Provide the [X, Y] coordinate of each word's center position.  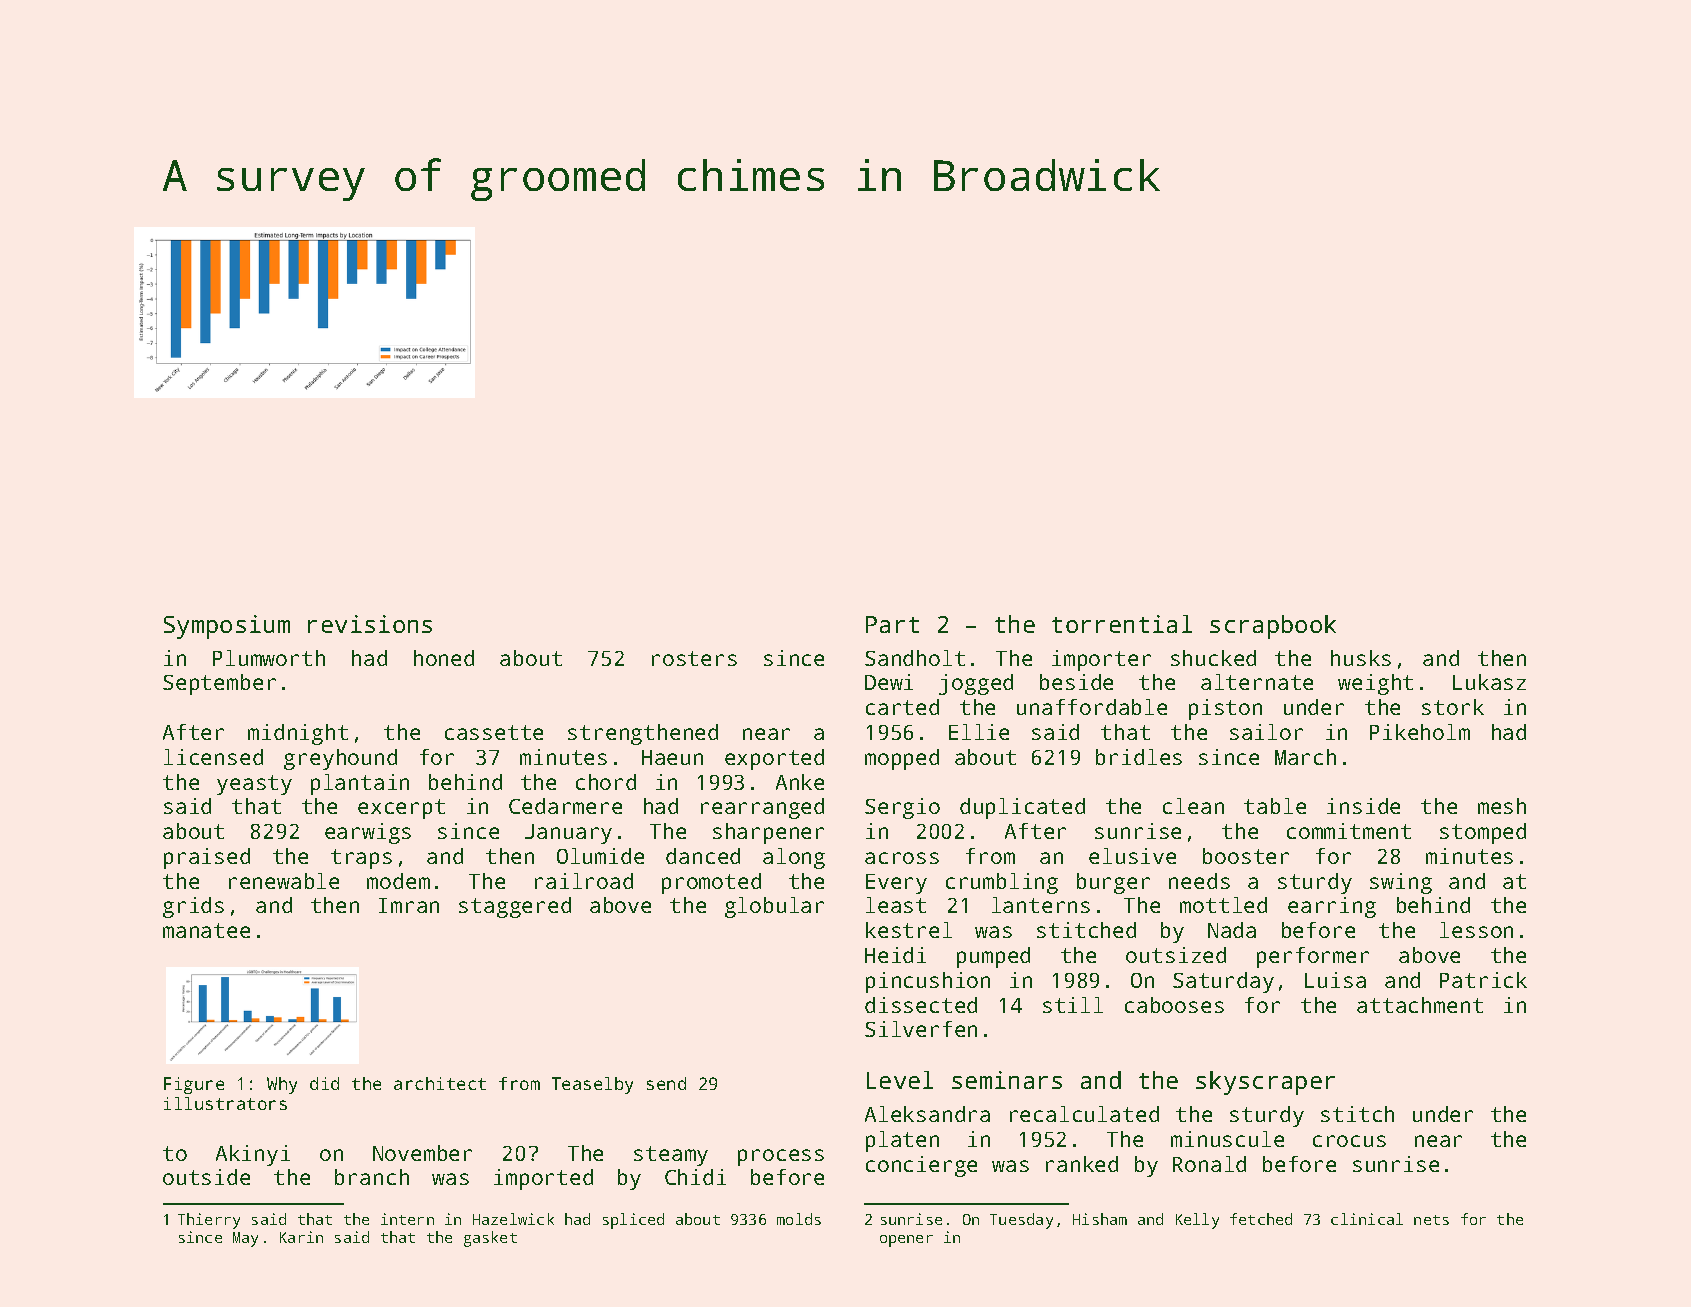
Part [892, 624]
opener [906, 1241]
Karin [301, 1237]
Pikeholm [1420, 732]
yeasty [254, 785]
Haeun [672, 757]
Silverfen [921, 1029]
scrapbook [1273, 627]
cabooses [1174, 1005]
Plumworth [269, 658]
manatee [206, 930]
